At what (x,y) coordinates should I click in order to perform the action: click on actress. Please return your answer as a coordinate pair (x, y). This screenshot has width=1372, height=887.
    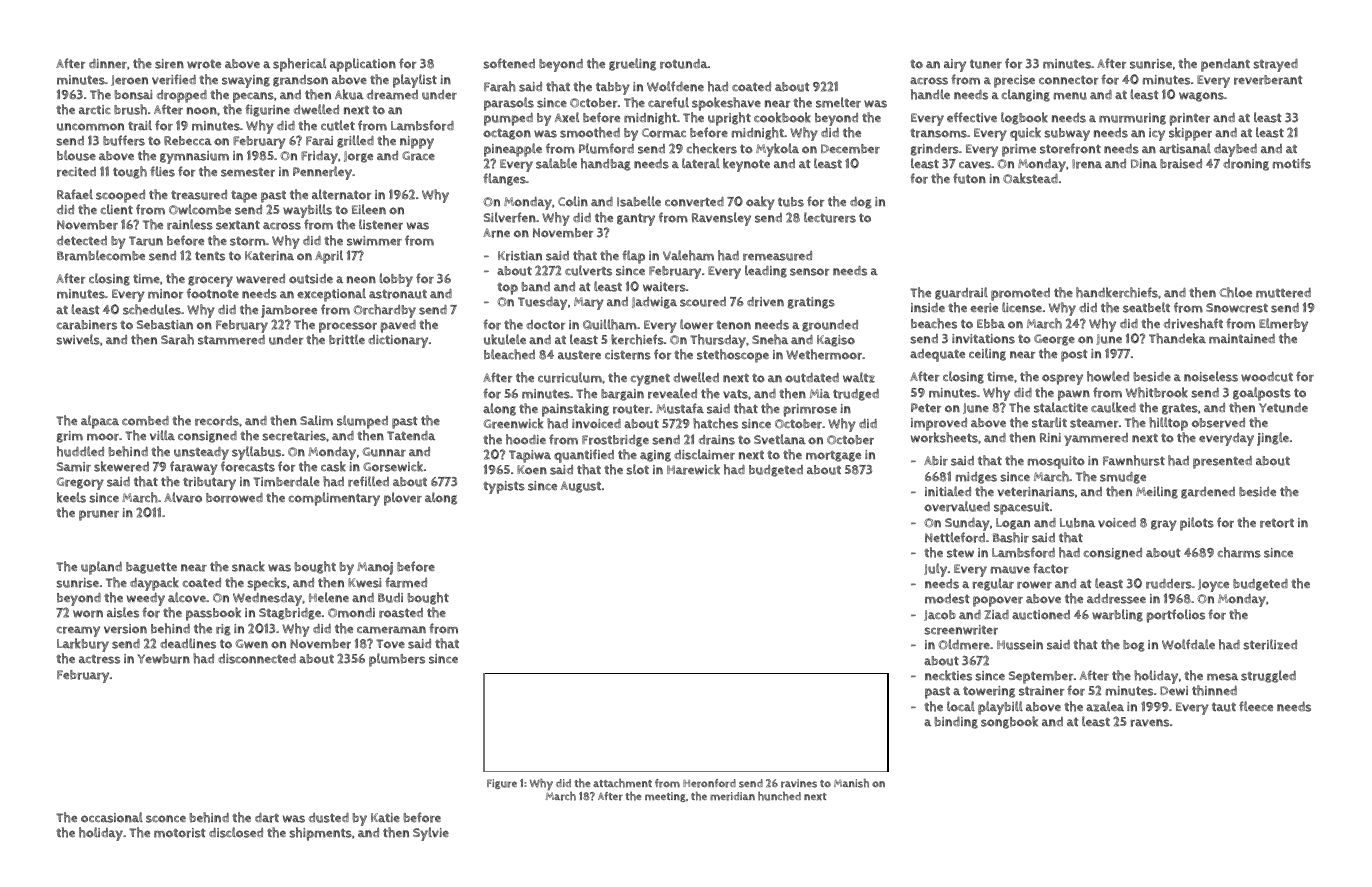
    Looking at the image, I should click on (99, 659).
